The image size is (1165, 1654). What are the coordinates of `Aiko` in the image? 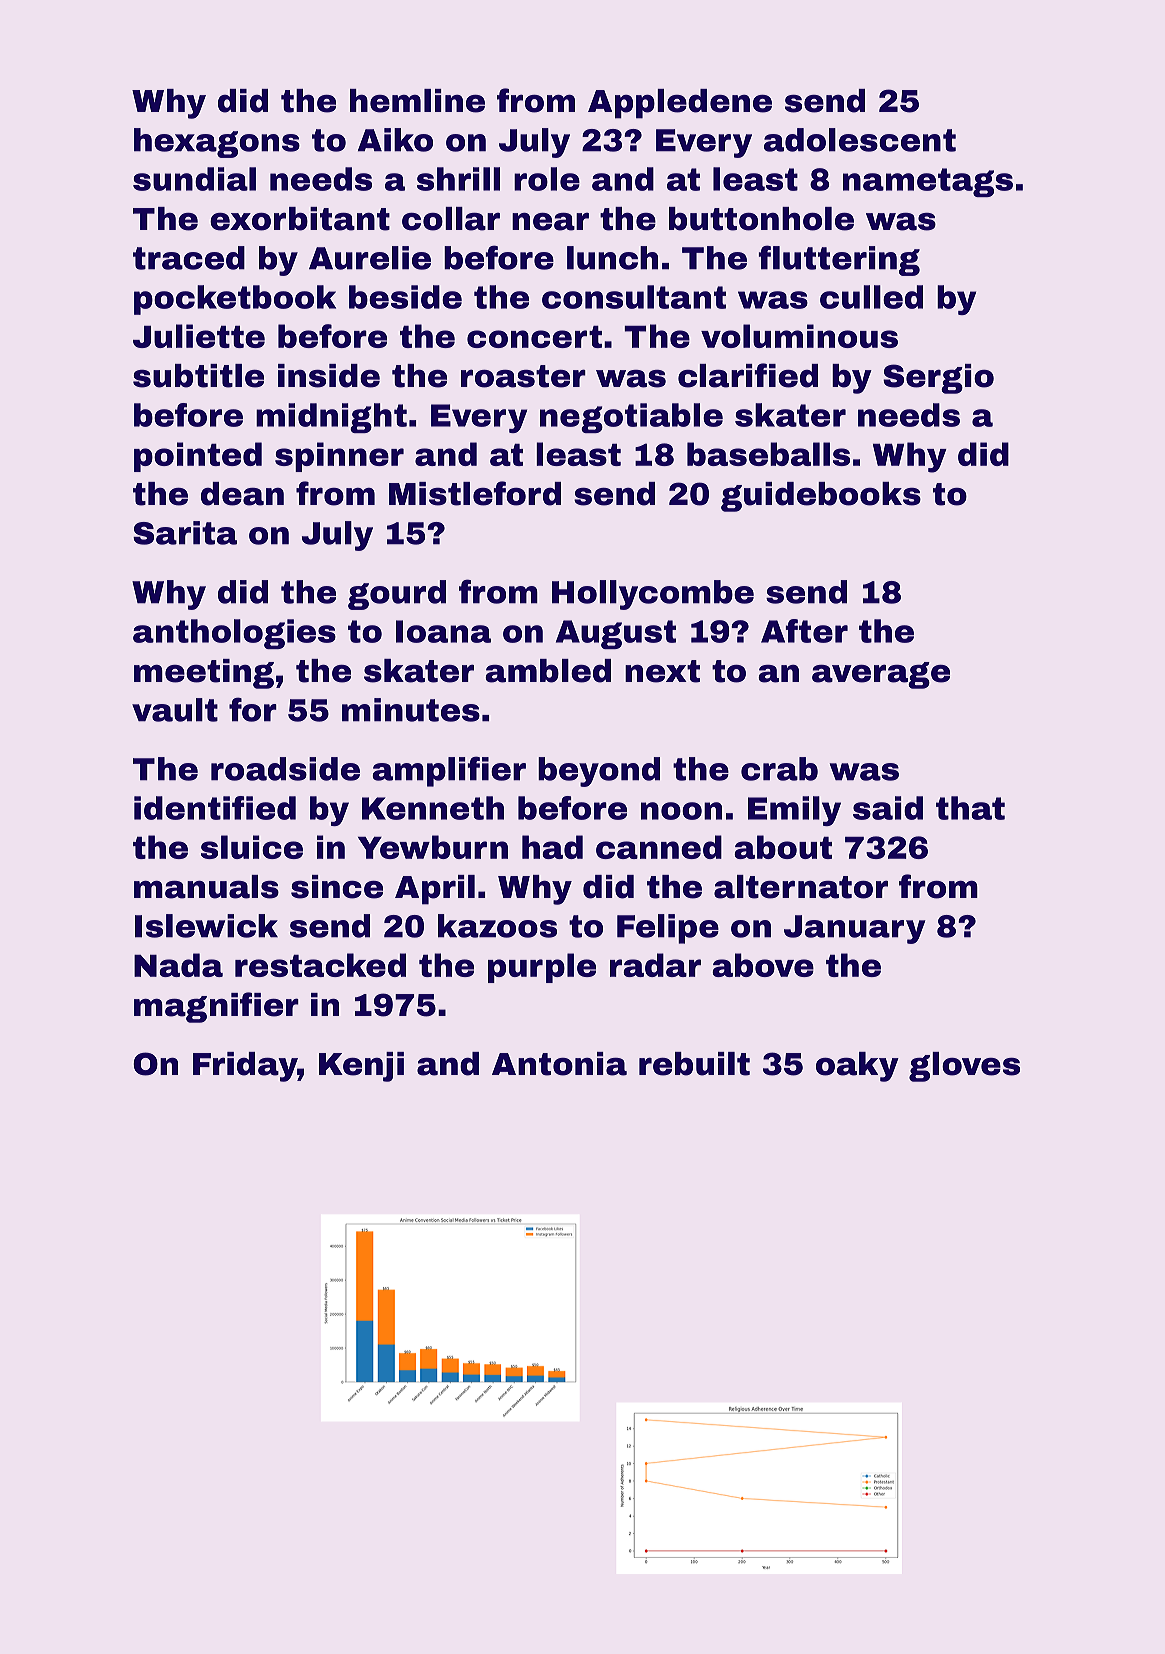 It's located at (395, 140).
